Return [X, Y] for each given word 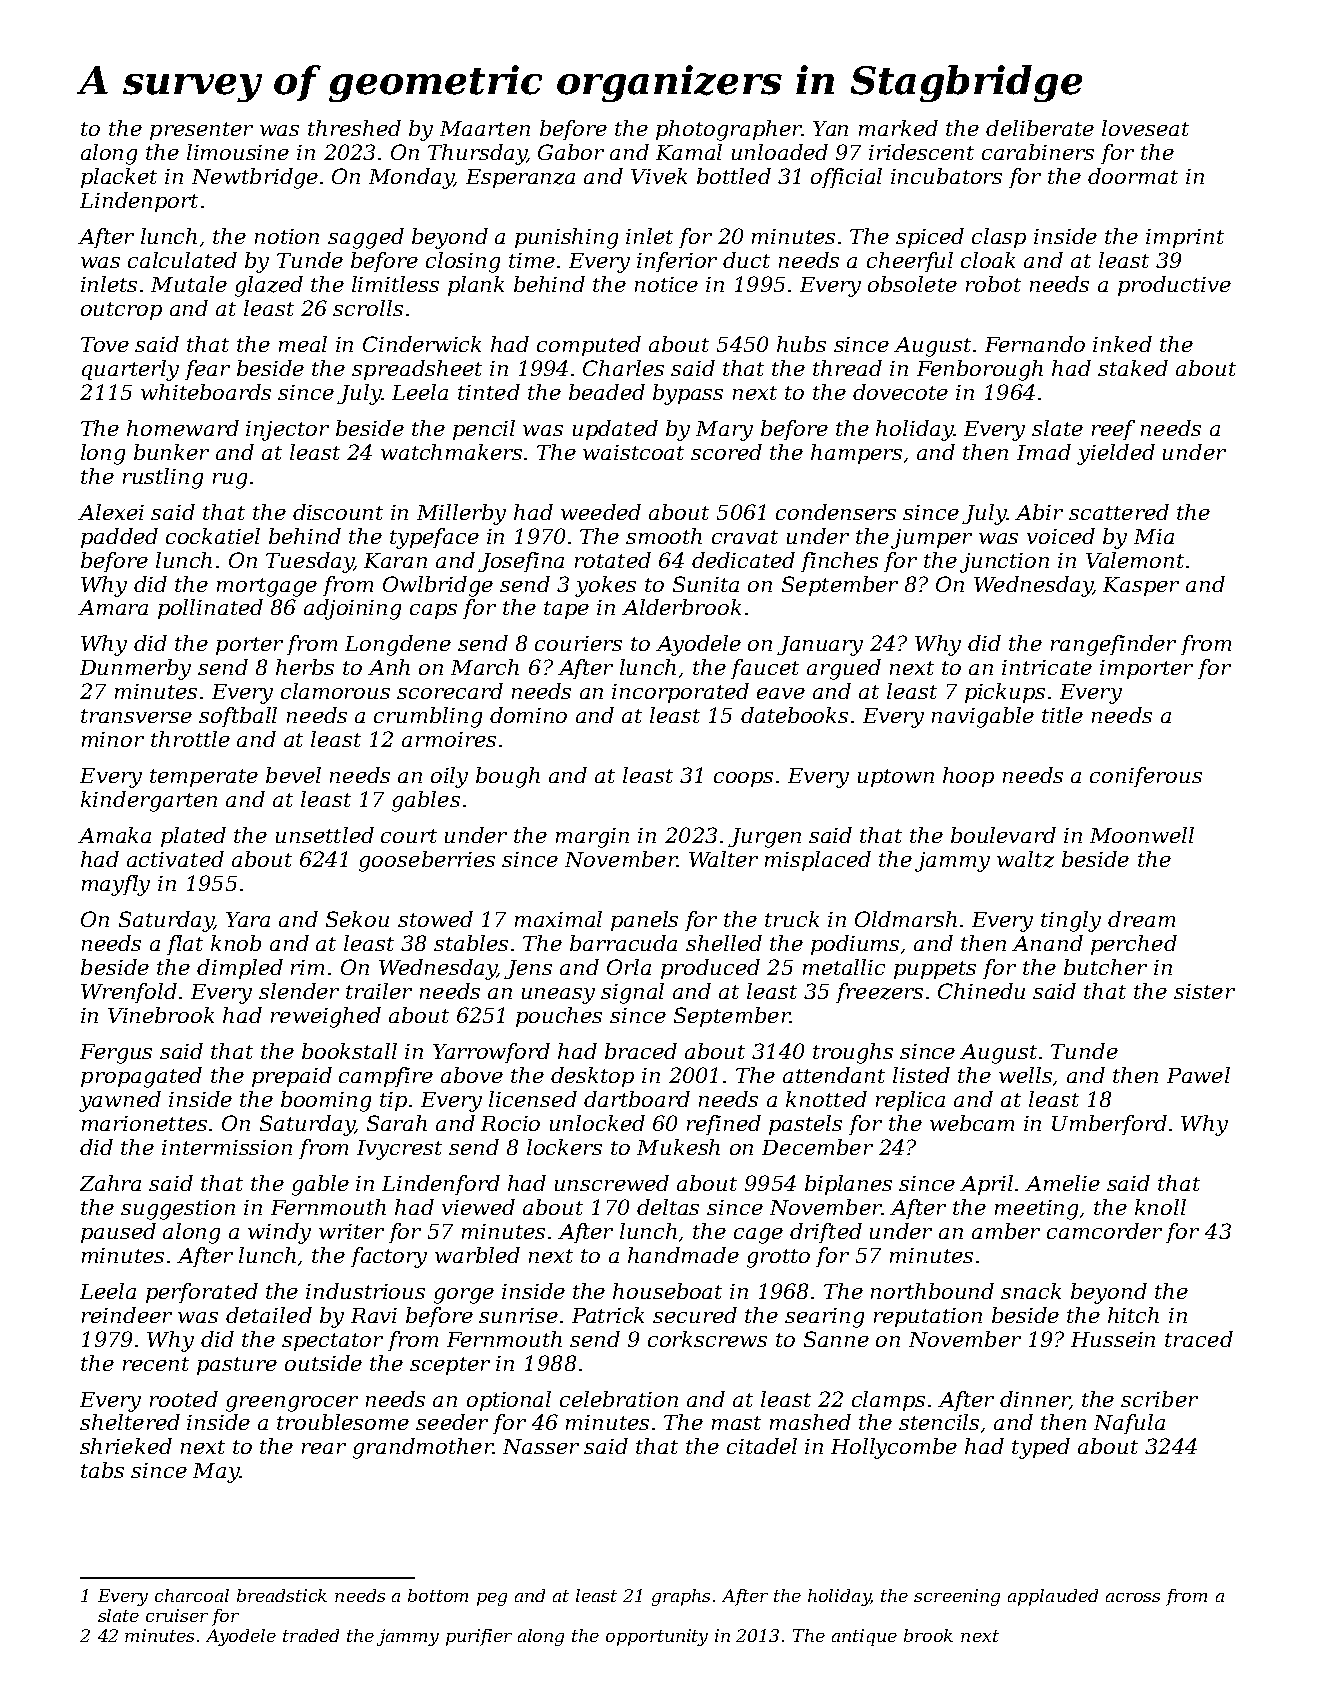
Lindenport [139, 202]
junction [1004, 563]
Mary [724, 431]
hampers [856, 454]
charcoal [192, 1595]
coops [743, 779]
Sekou [357, 919]
